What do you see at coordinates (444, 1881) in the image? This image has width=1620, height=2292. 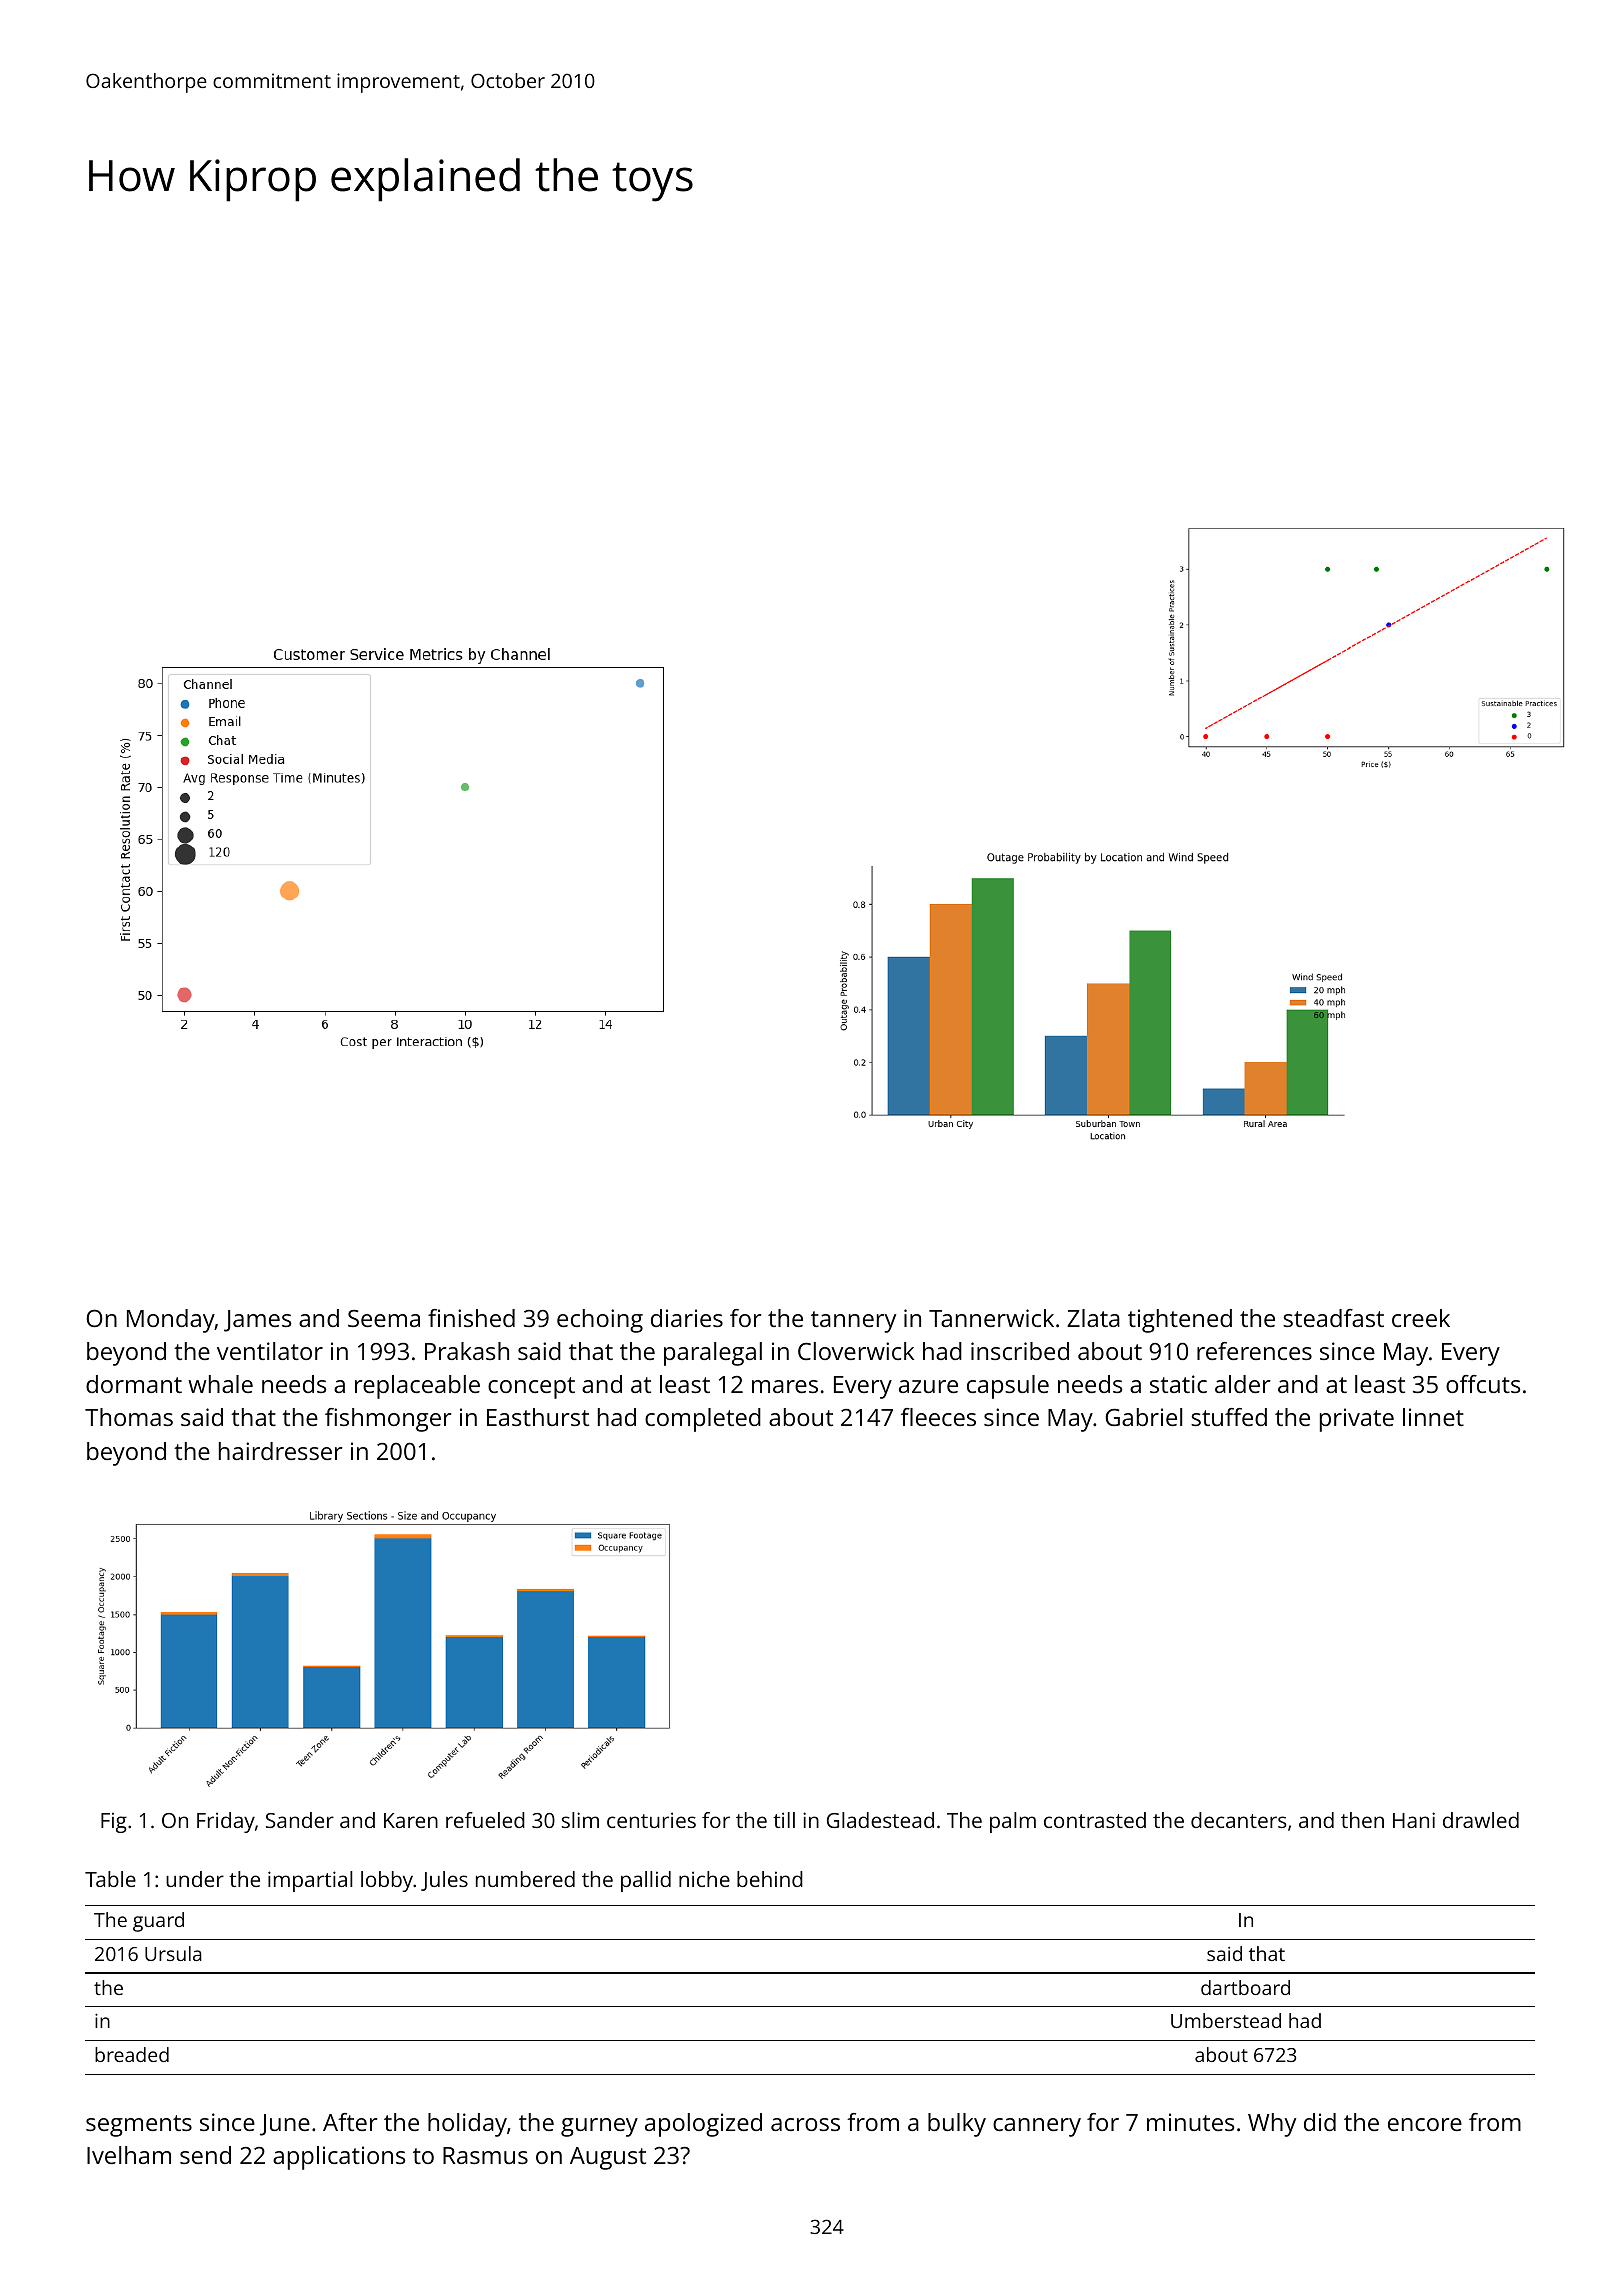 I see `Jules` at bounding box center [444, 1881].
